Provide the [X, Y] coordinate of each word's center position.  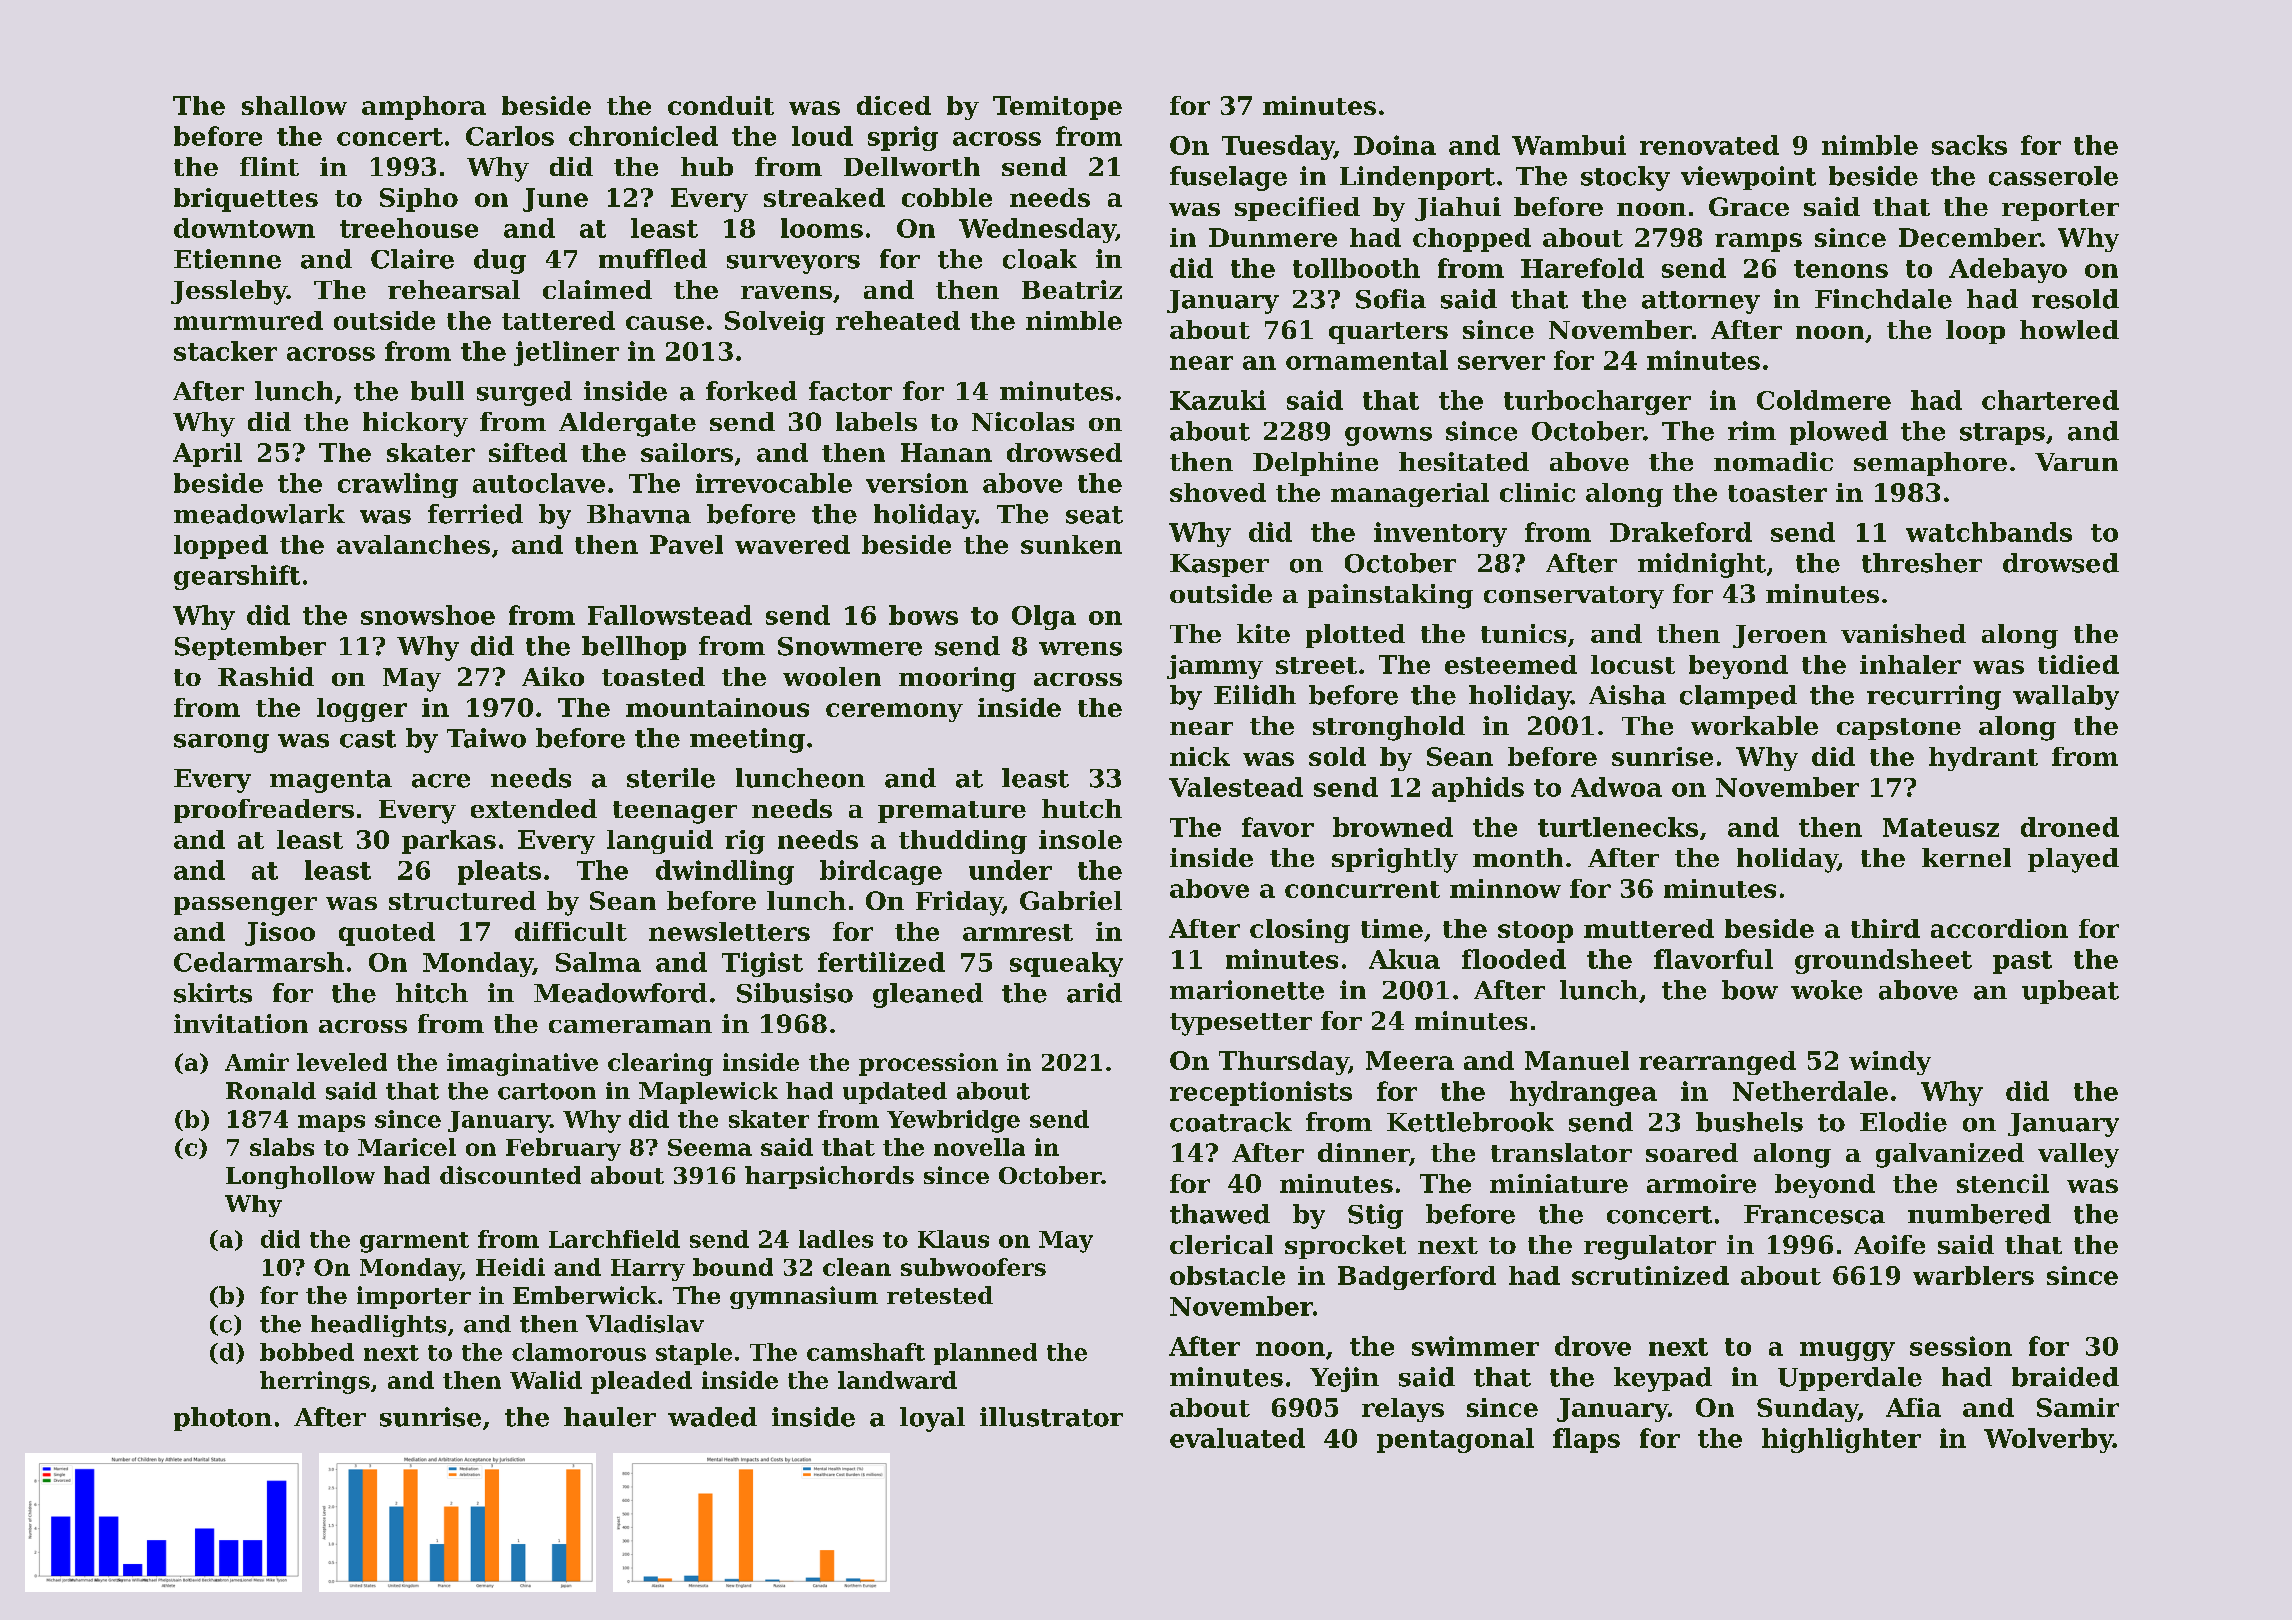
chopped [1472, 240]
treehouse [409, 228]
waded [712, 1417]
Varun [2076, 462]
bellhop [634, 648]
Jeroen [1780, 636]
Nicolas [1023, 421]
